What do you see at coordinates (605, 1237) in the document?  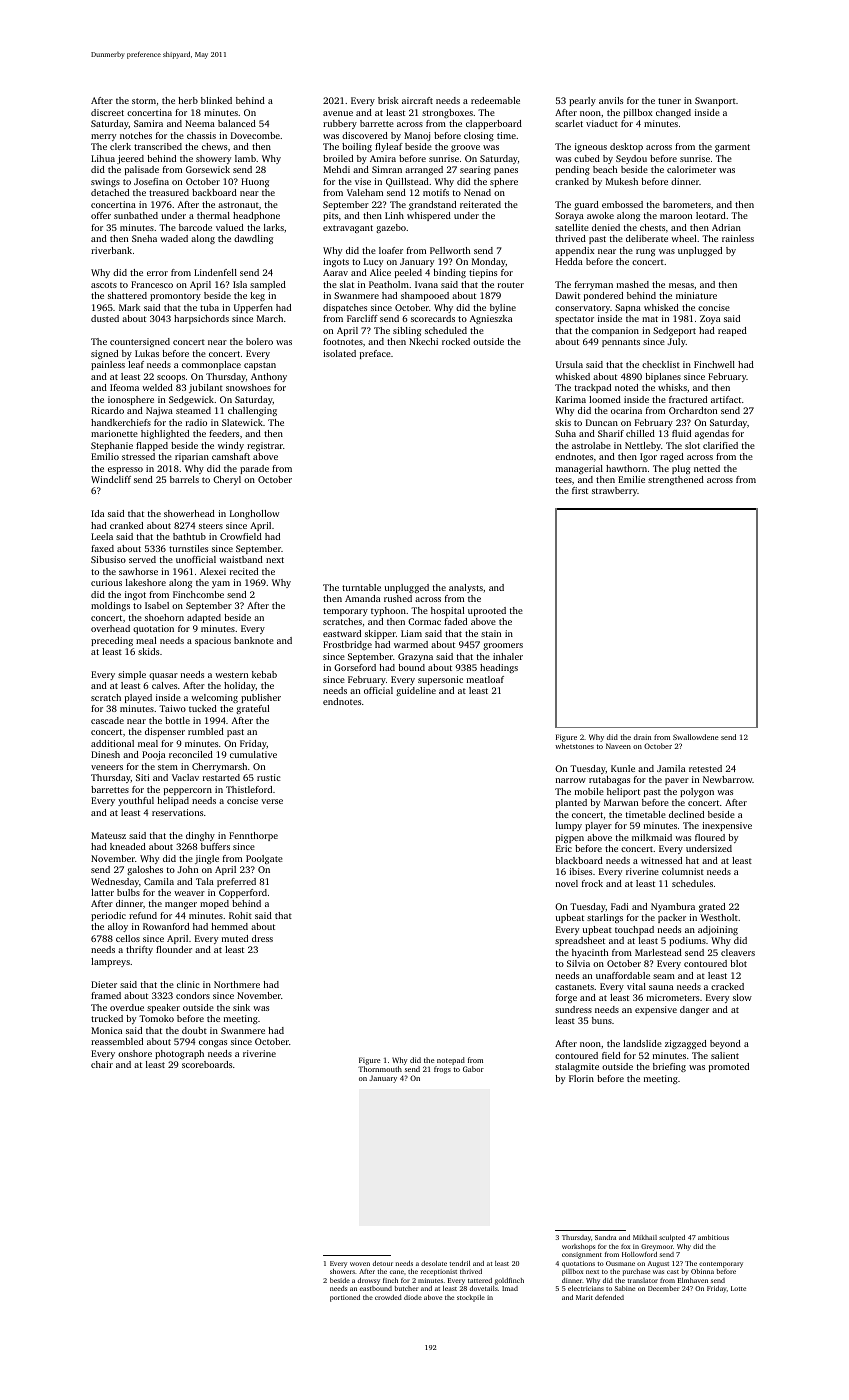 I see `Sandra` at bounding box center [605, 1237].
